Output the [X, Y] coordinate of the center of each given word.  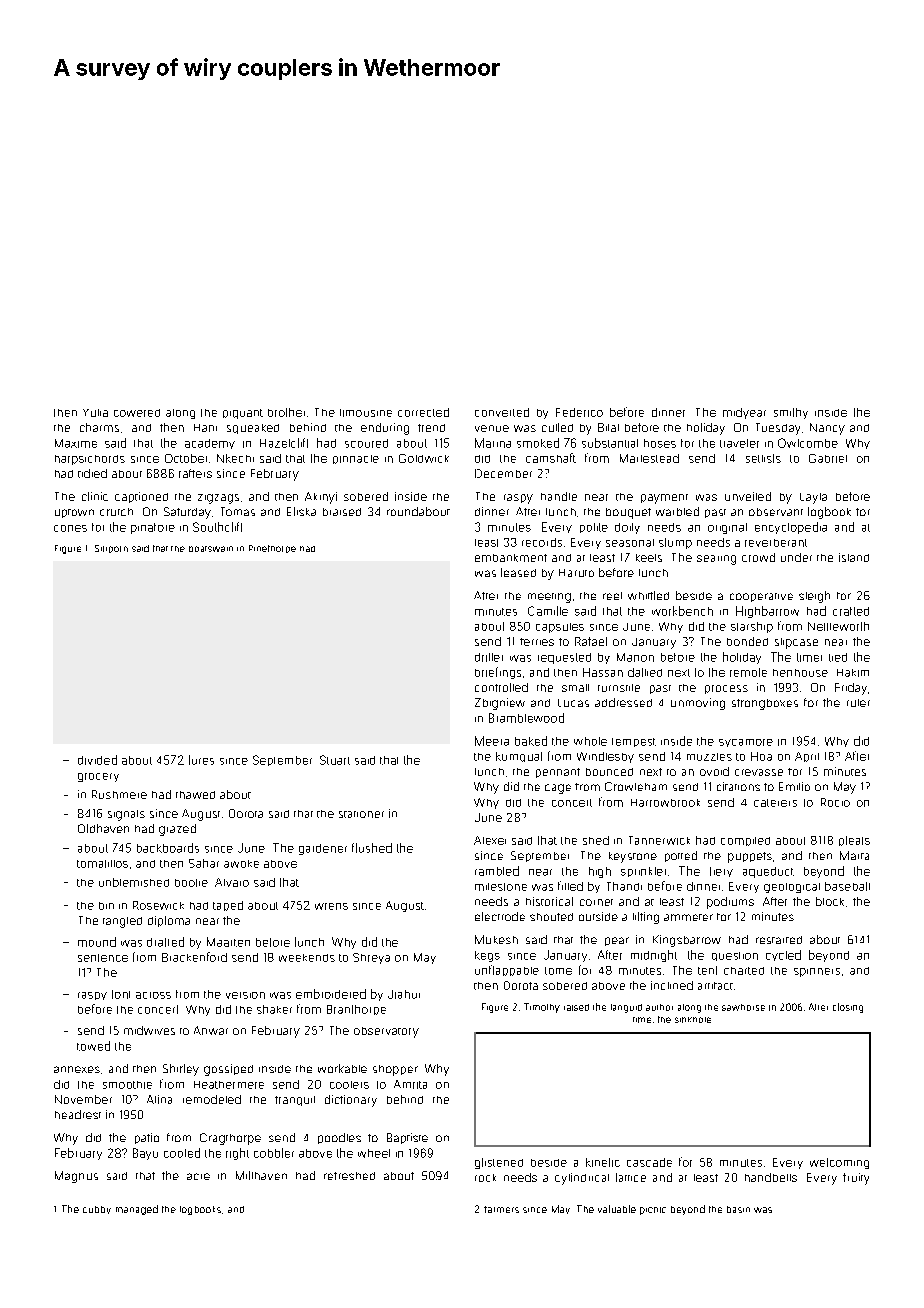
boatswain [211, 549]
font [121, 994]
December [503, 473]
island [854, 557]
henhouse [800, 673]
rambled [497, 871]
